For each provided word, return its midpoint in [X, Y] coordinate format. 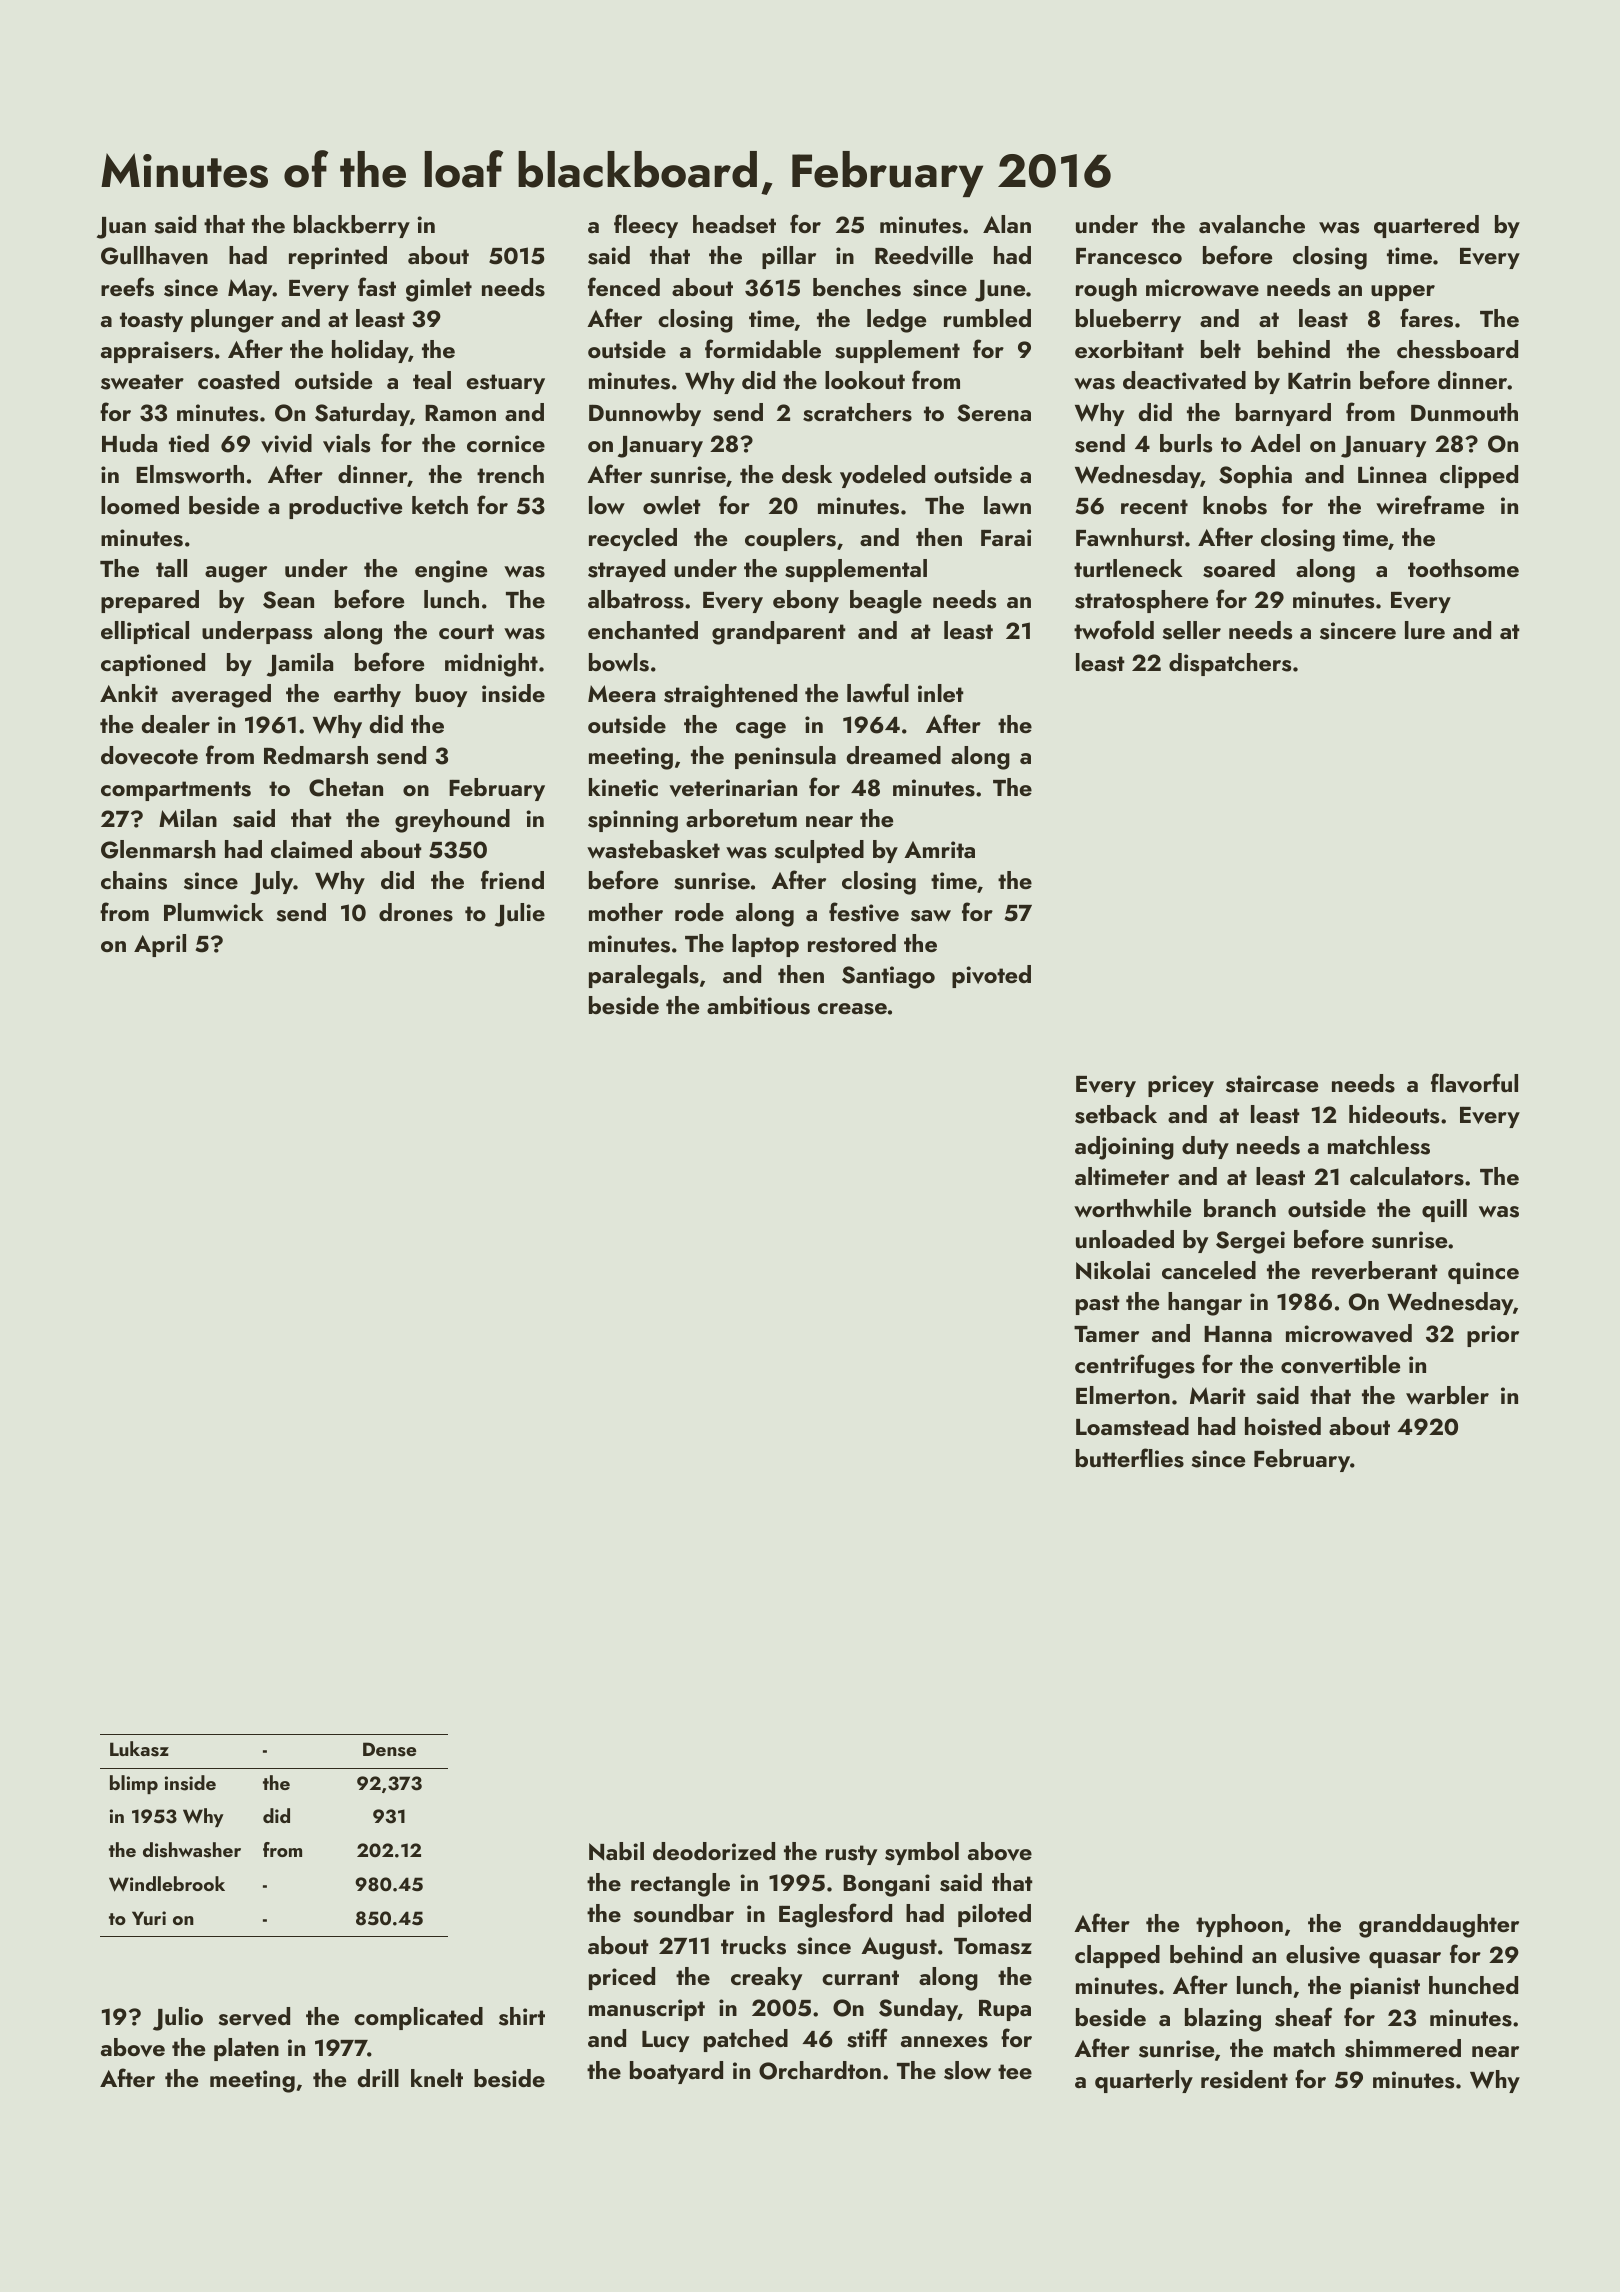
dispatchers [1230, 664]
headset [734, 224]
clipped [1479, 476]
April [160, 945]
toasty [151, 322]
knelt [437, 2078]
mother [626, 912]
